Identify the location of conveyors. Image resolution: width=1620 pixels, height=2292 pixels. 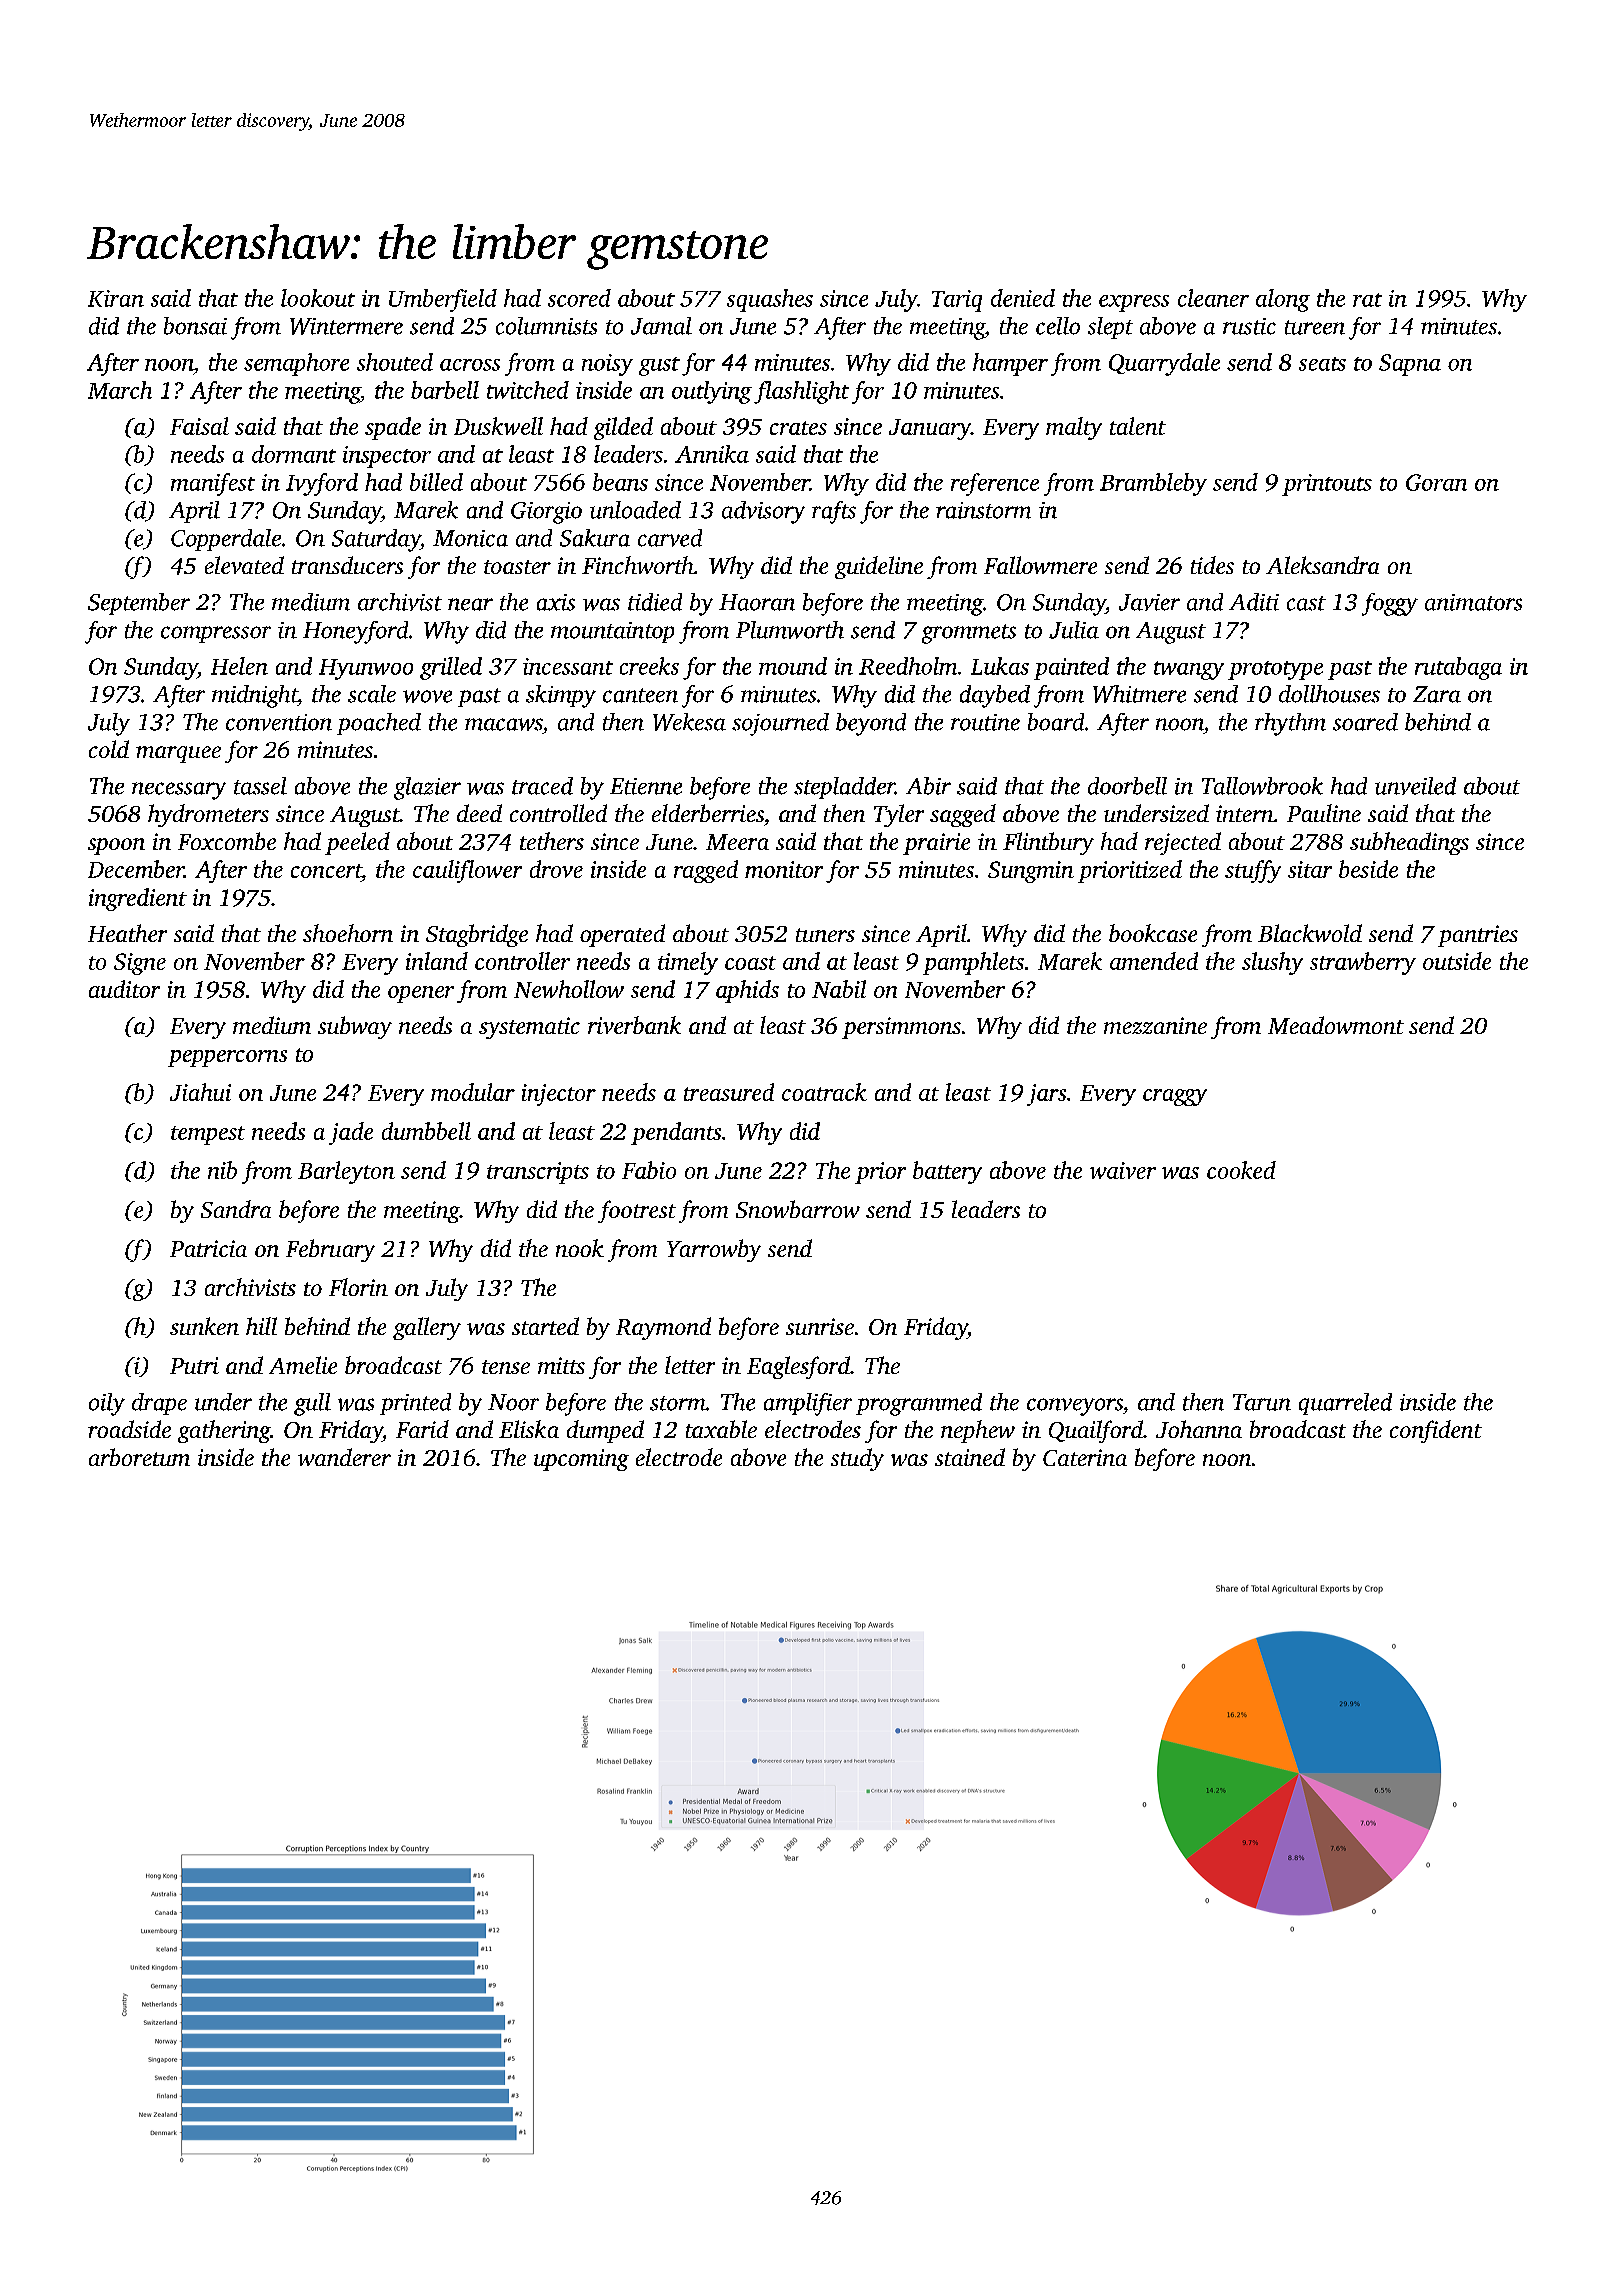
(1075, 1407).
